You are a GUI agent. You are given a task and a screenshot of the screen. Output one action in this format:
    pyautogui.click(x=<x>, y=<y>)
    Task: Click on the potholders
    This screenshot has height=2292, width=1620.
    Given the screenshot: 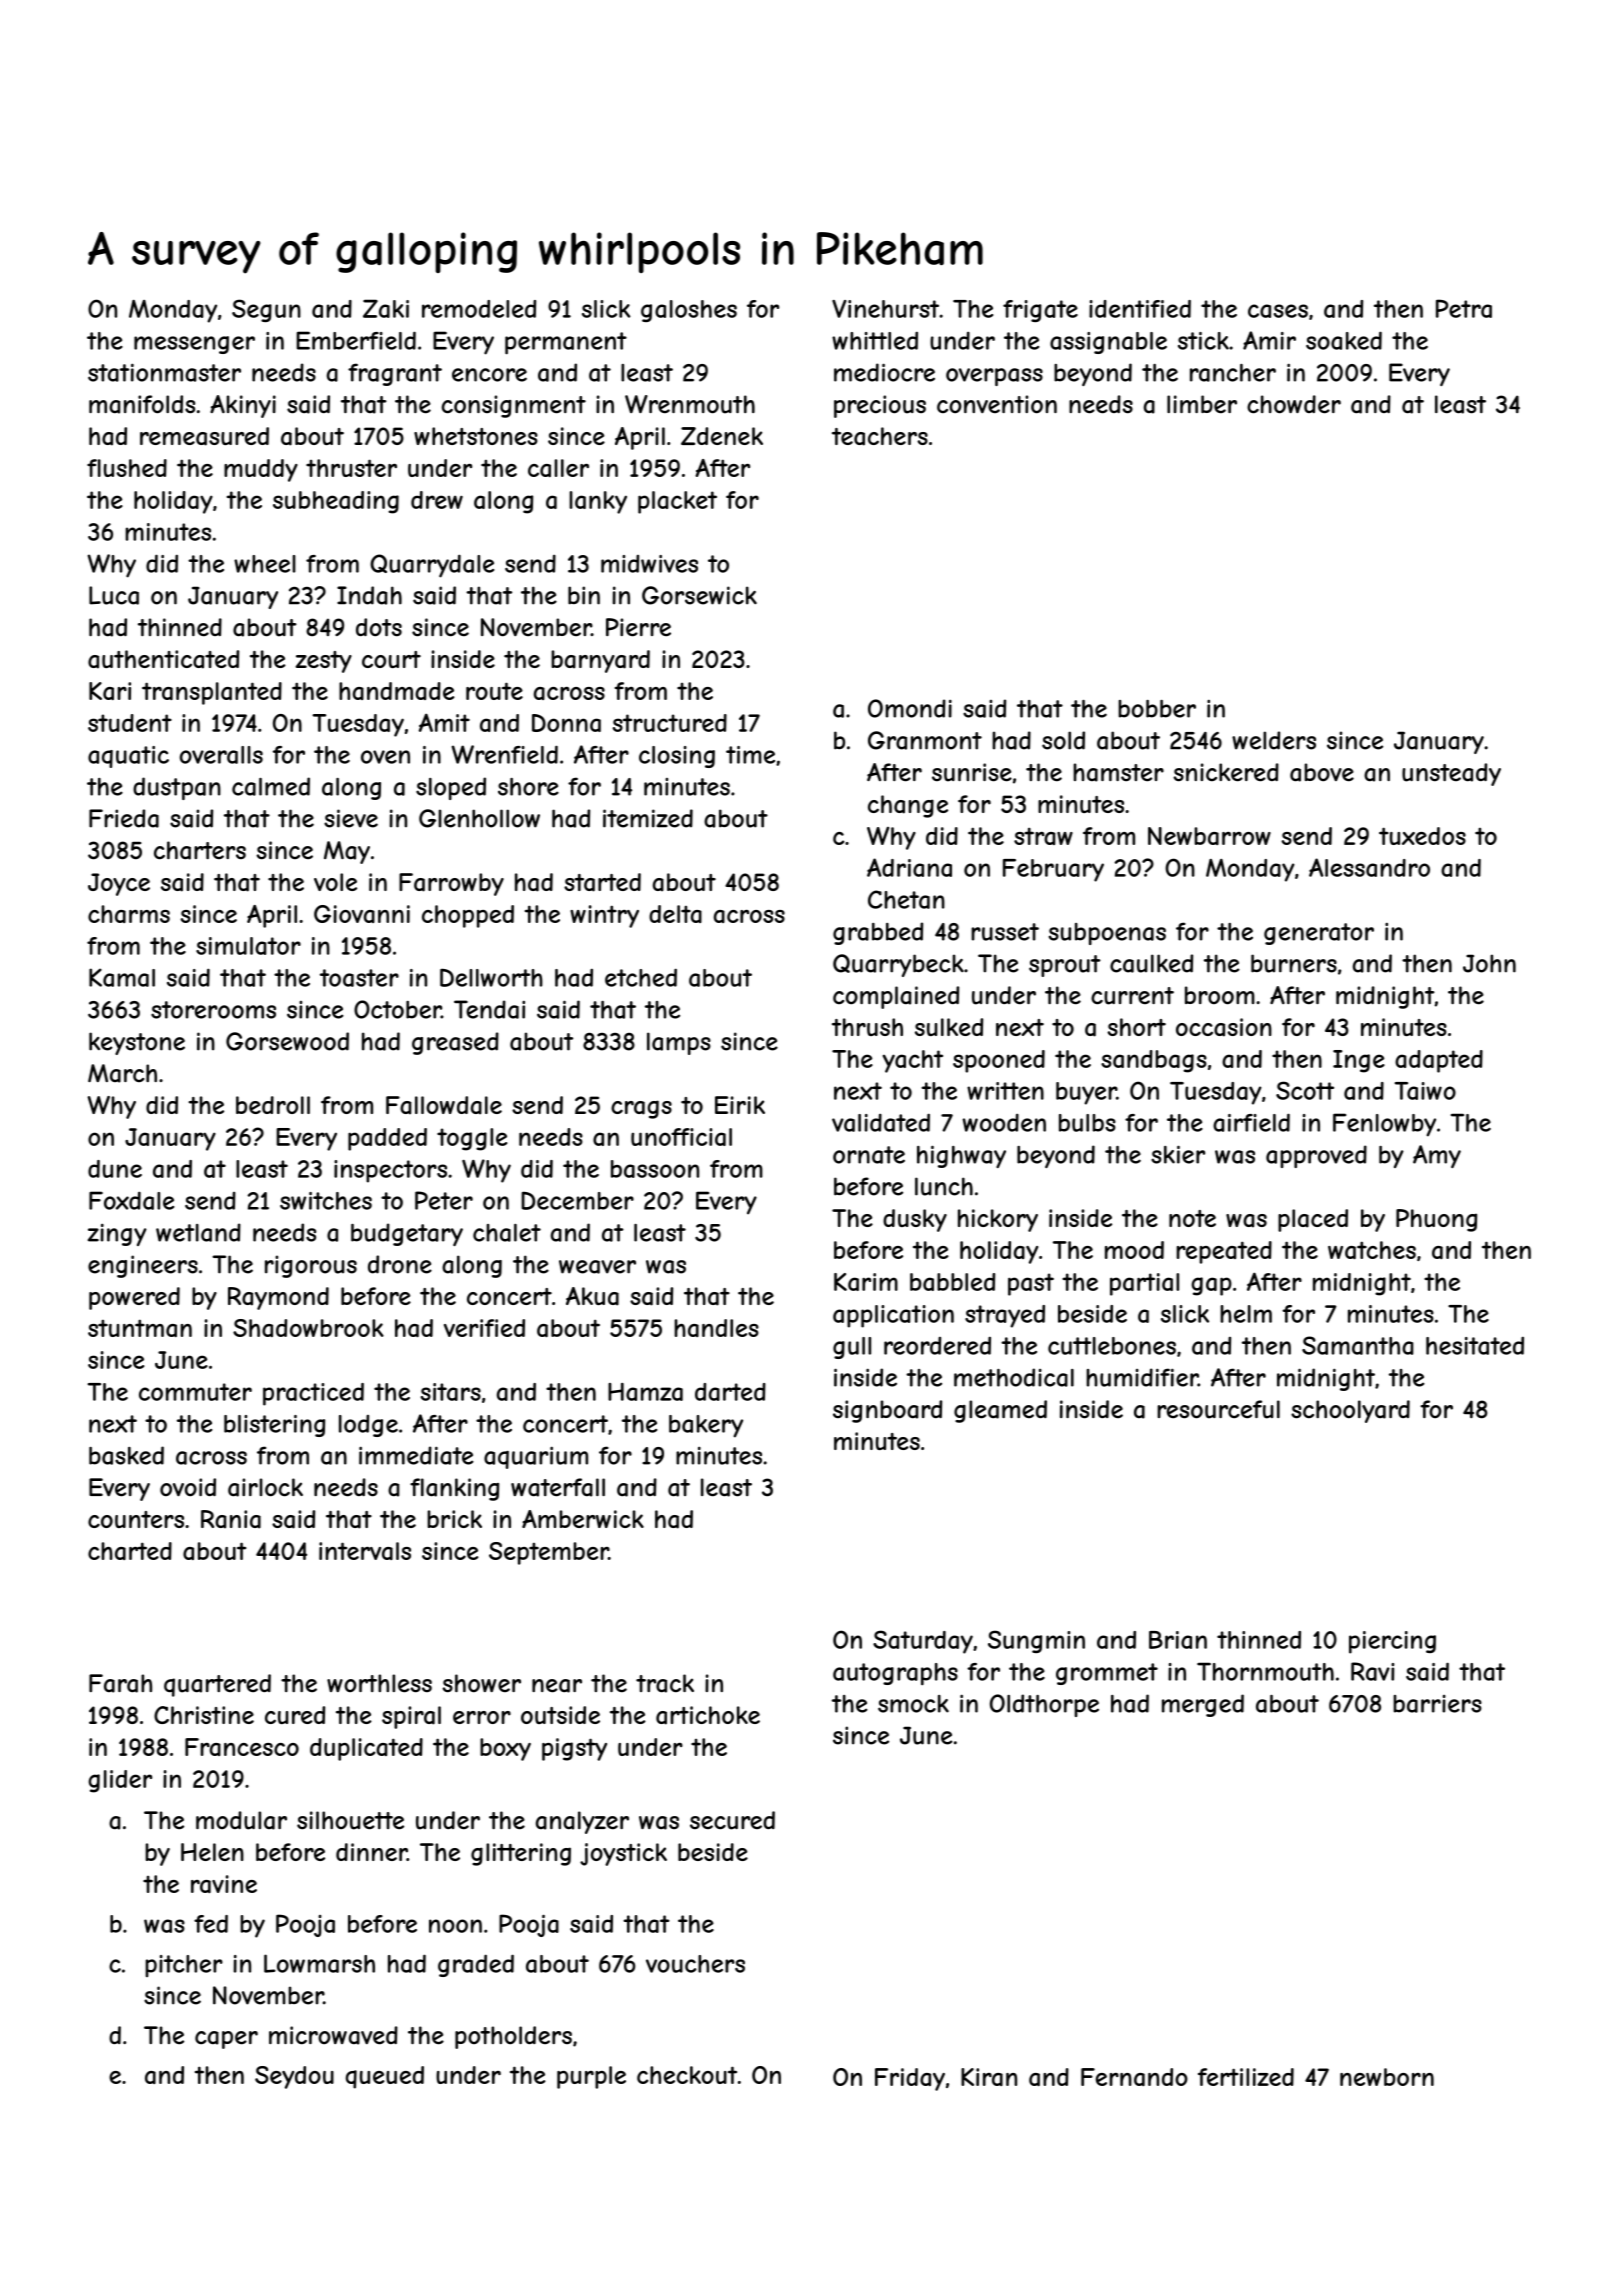 What is the action you would take?
    pyautogui.click(x=513, y=2037)
